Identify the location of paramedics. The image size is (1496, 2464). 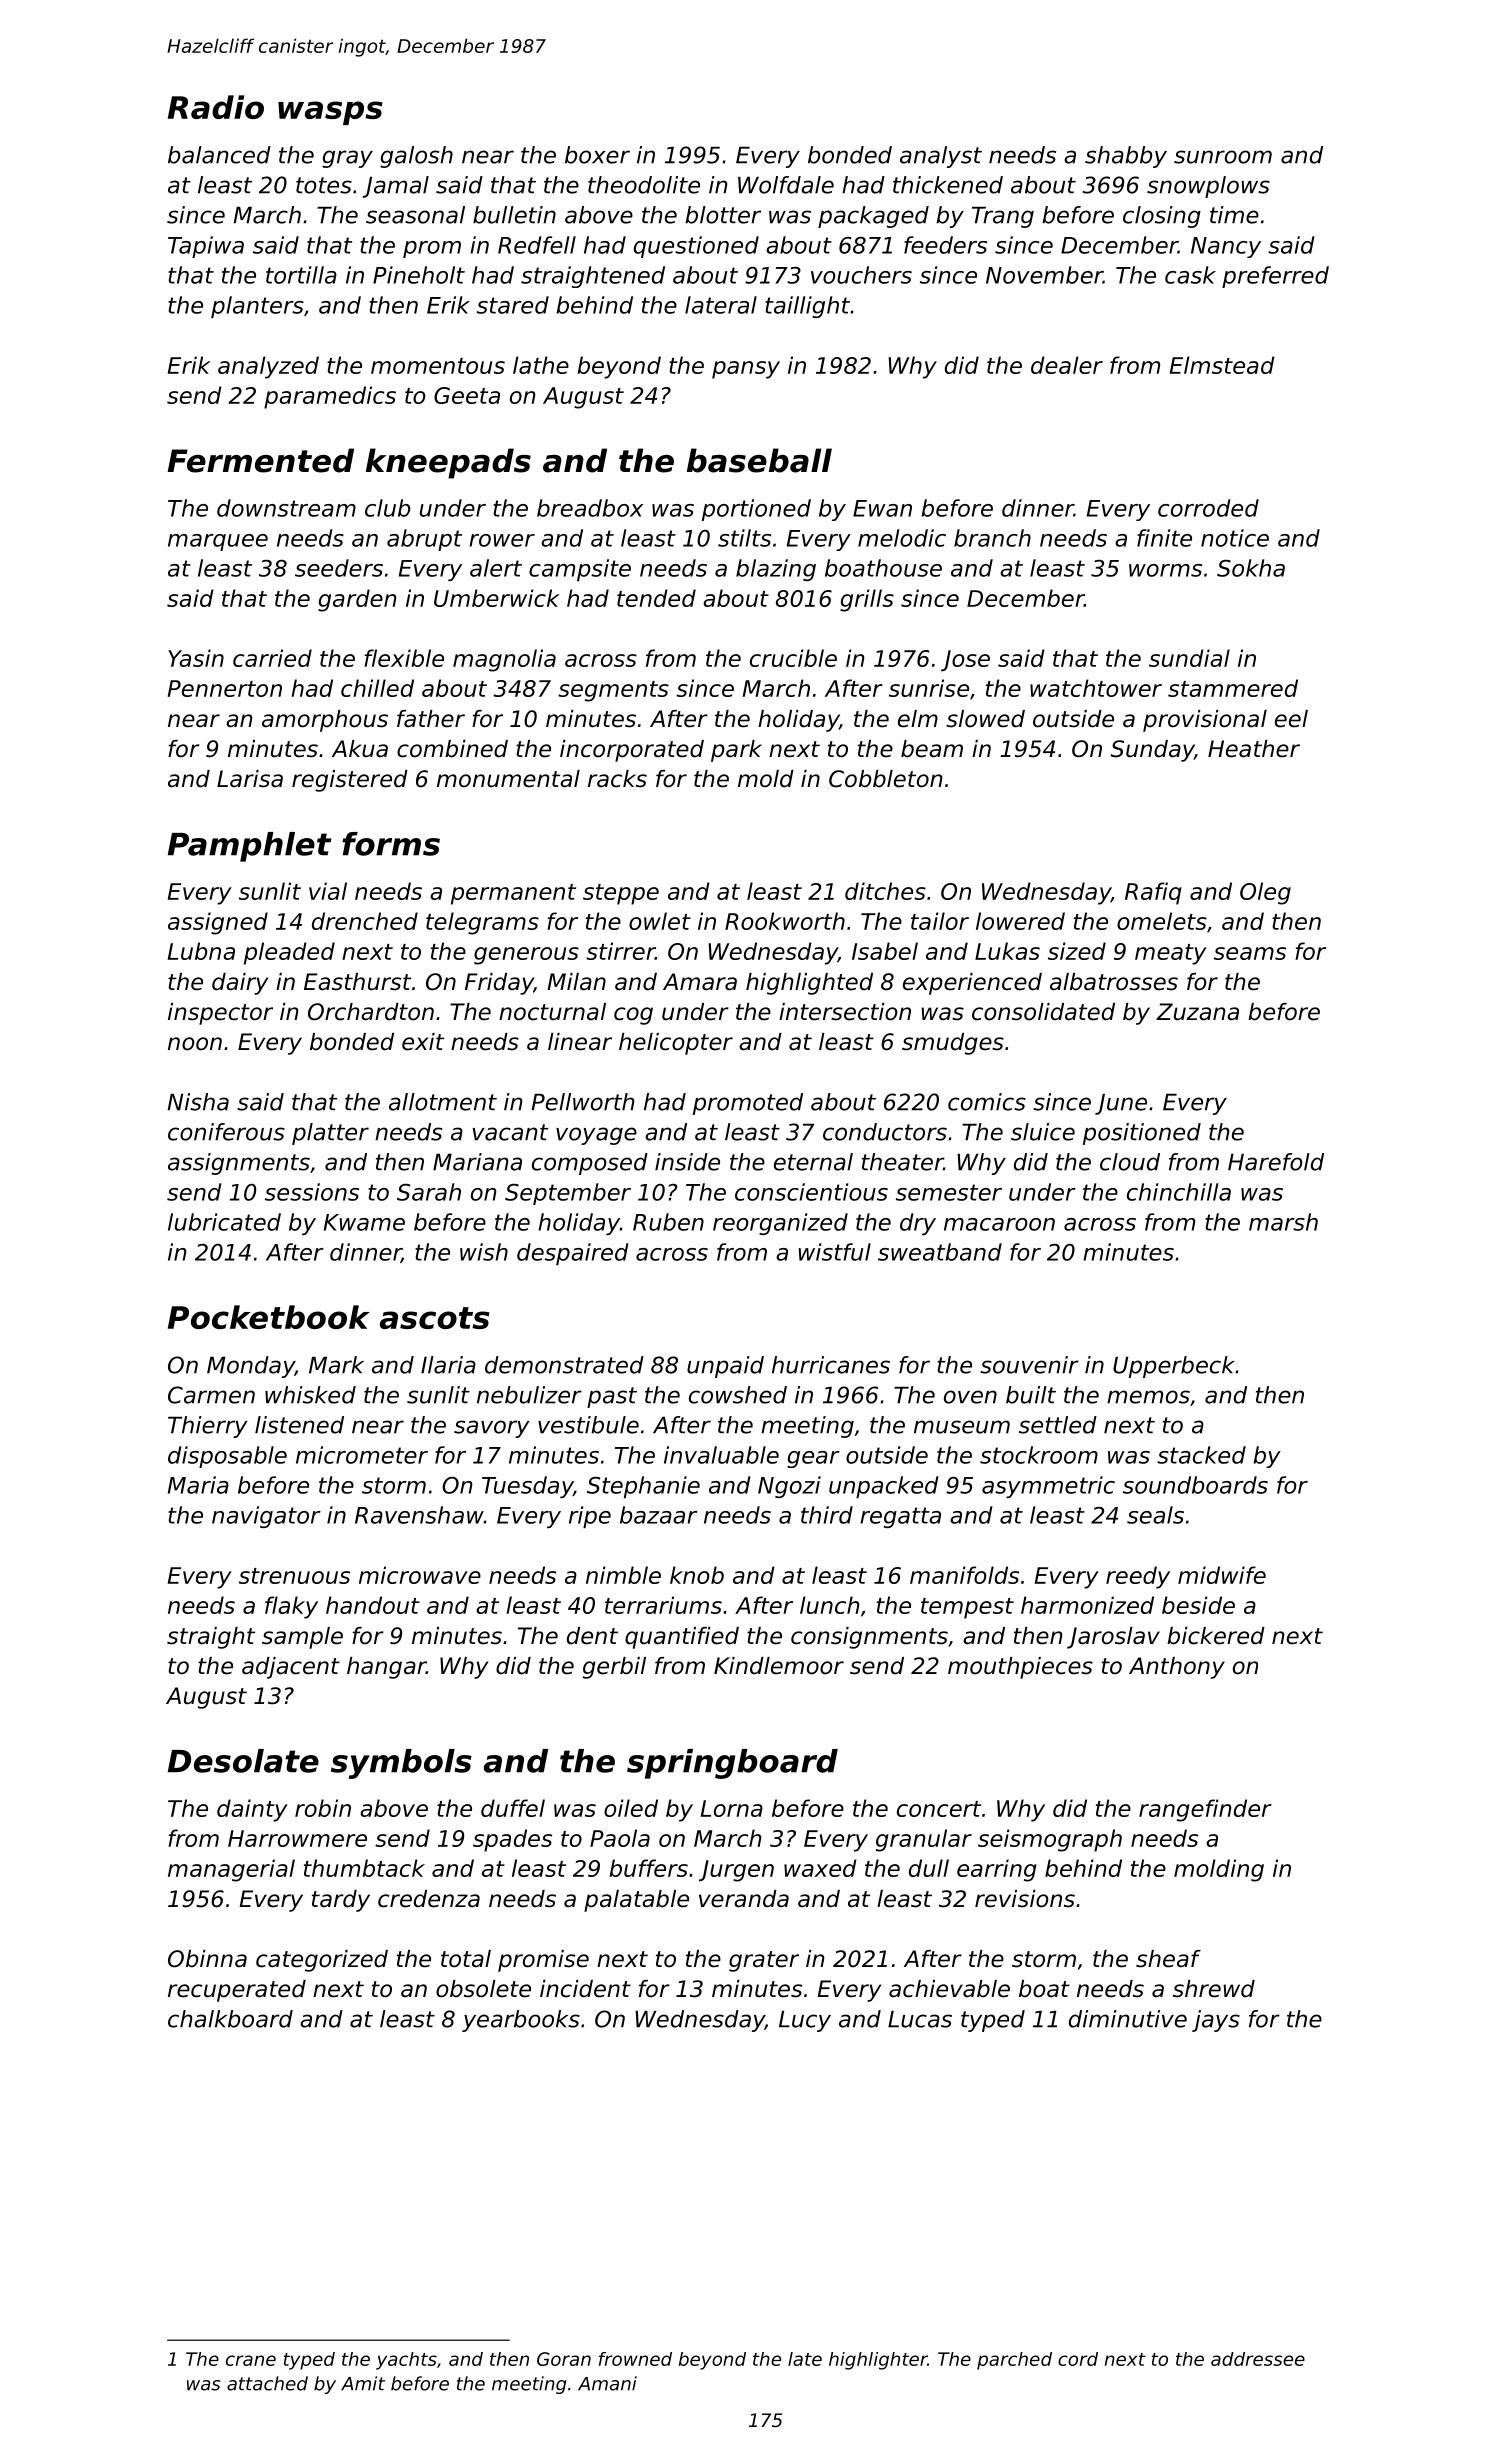
(330, 397).
